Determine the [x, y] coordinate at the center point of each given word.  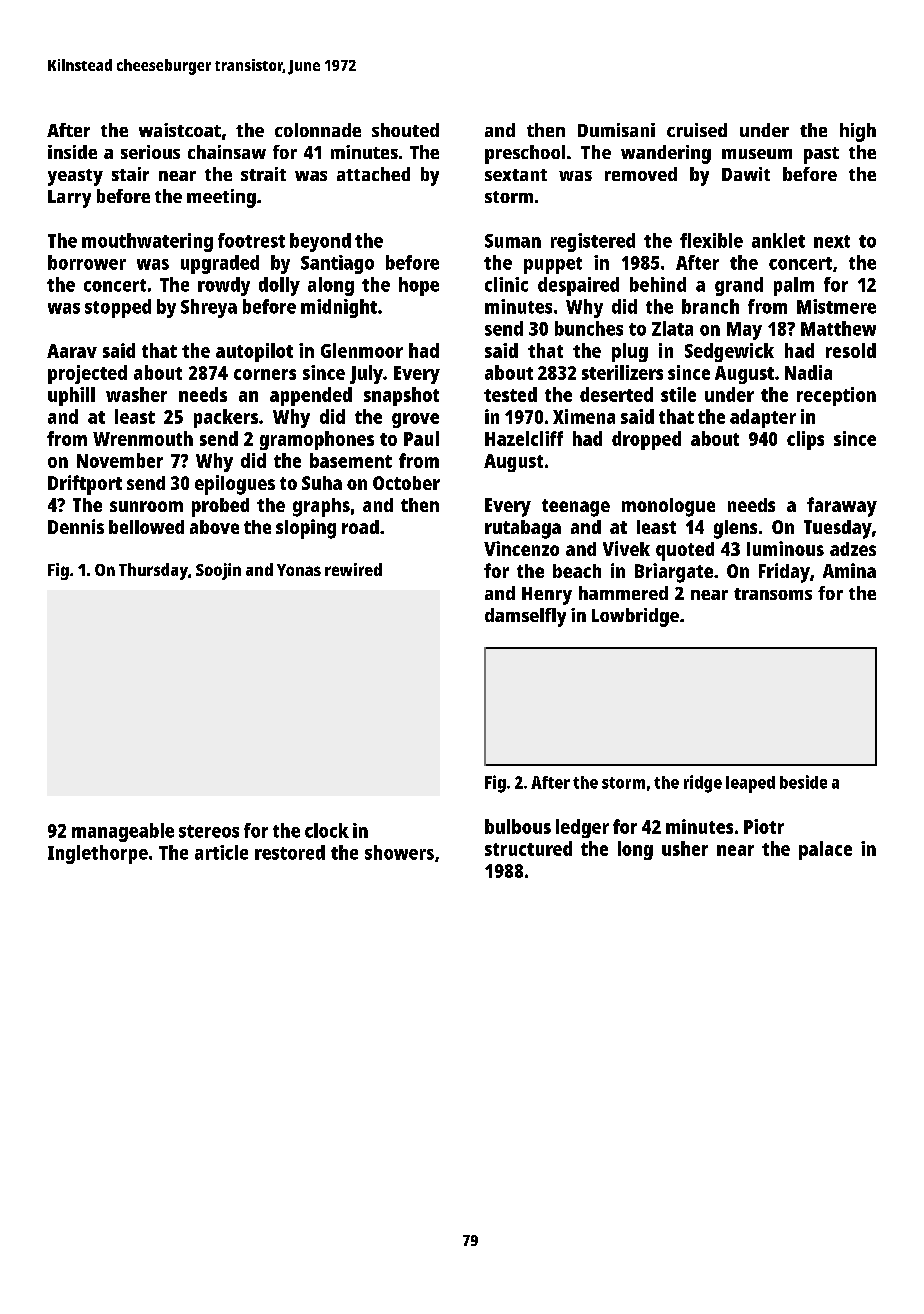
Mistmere [836, 306]
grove [415, 420]
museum [757, 154]
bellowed [146, 527]
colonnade [318, 130]
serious [150, 152]
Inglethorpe [98, 854]
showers [399, 852]
